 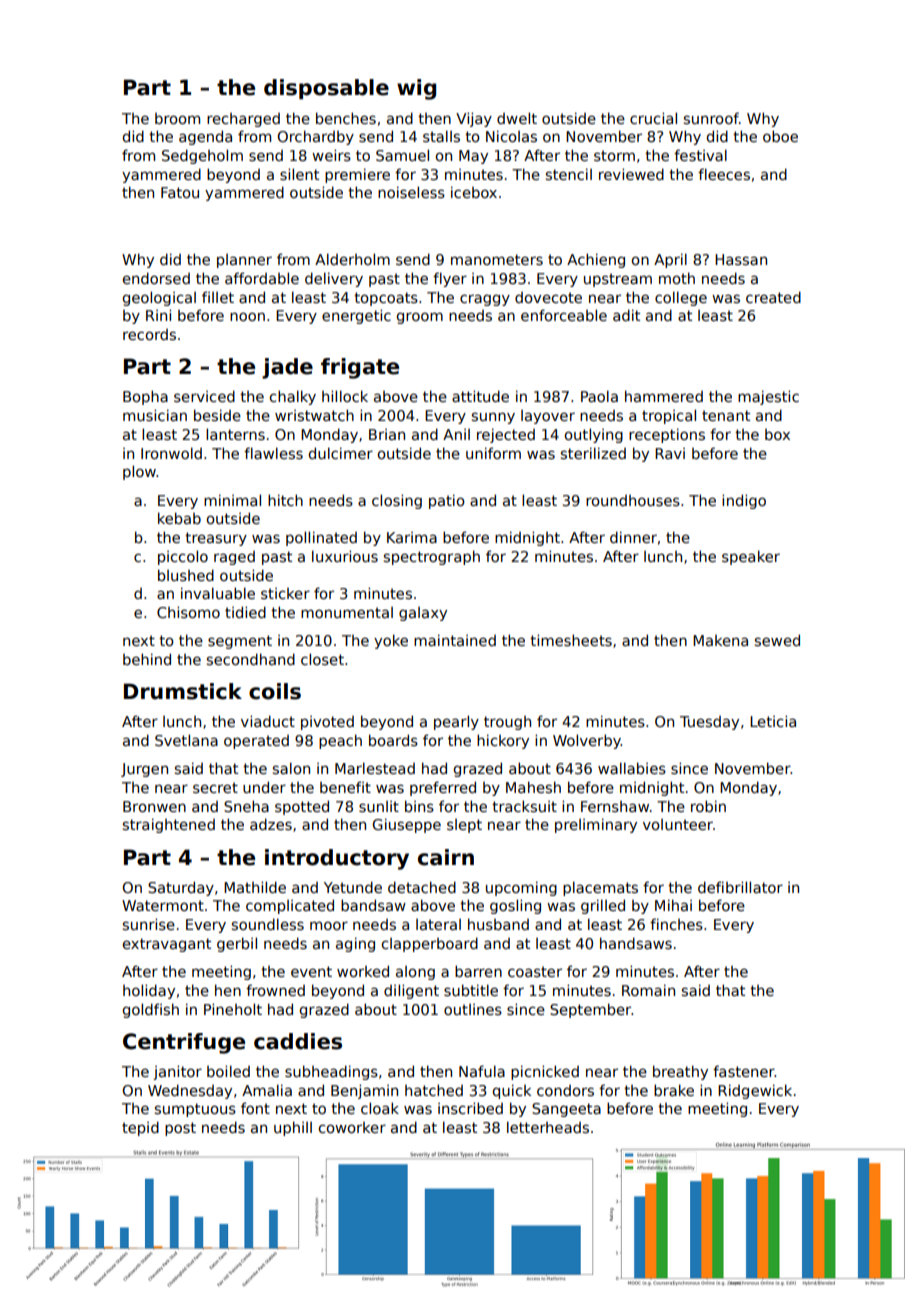 I want to click on Leticia, so click(x=773, y=721).
